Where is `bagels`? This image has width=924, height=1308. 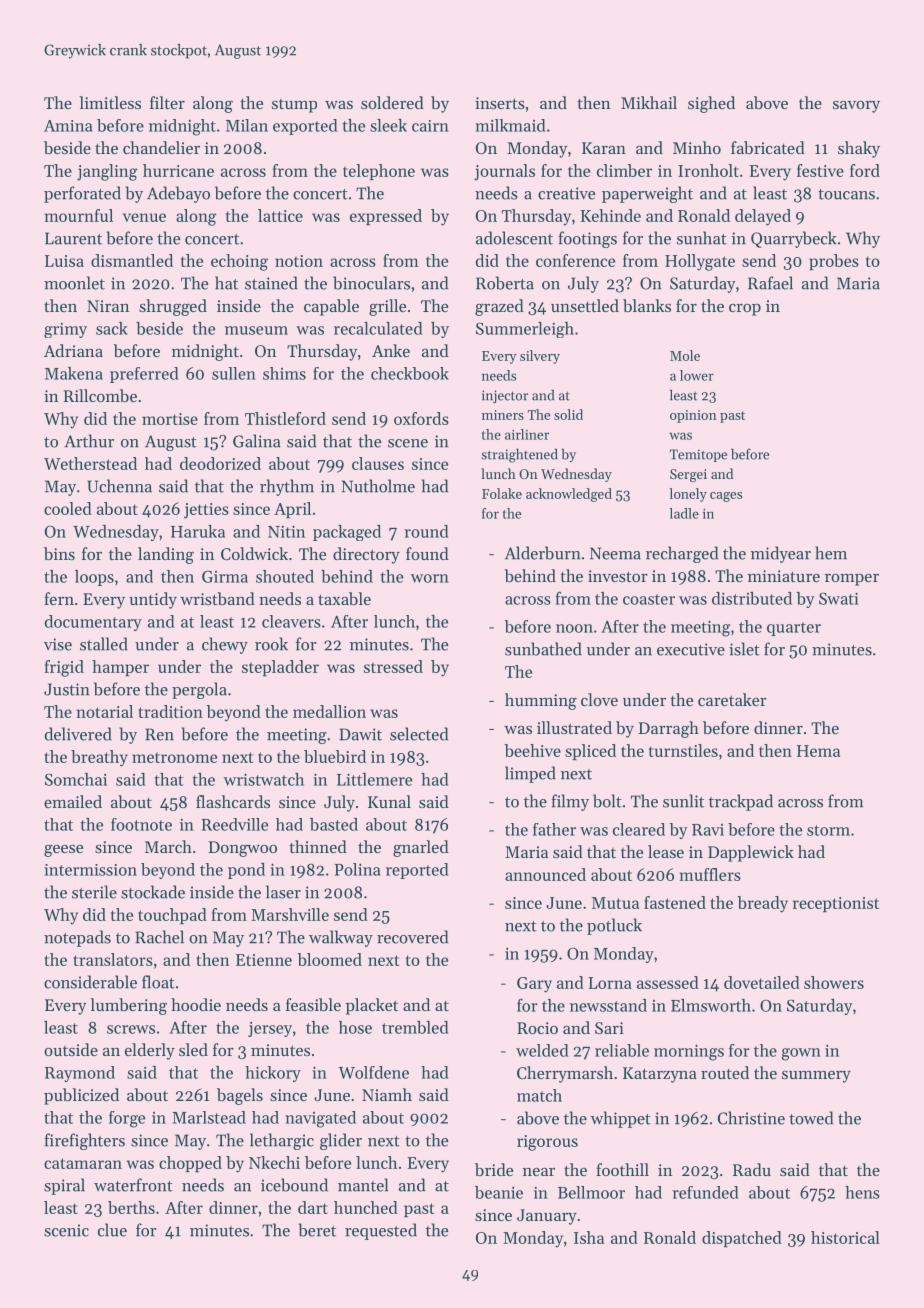
bagels is located at coordinates (240, 1096).
